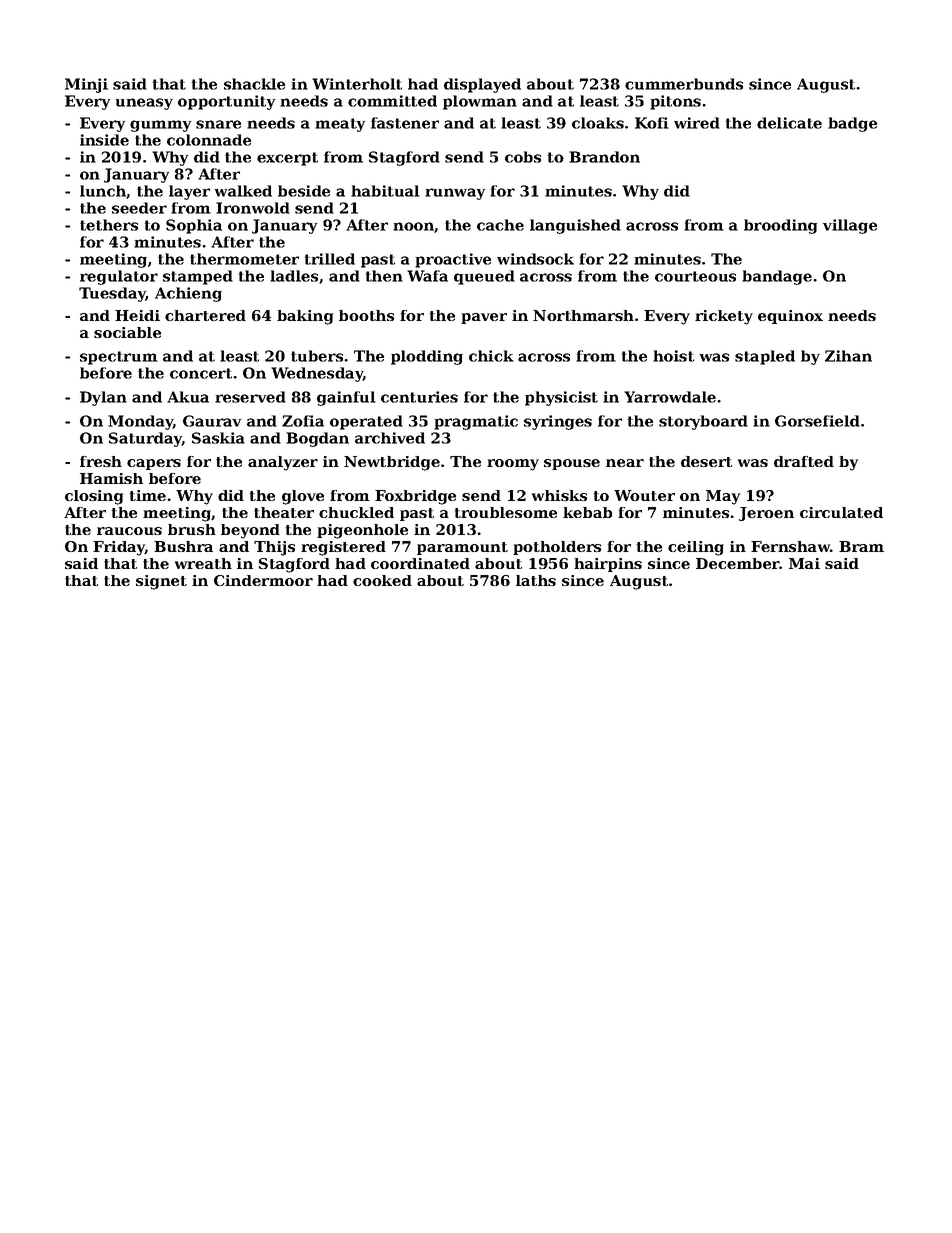 The height and width of the screenshot is (1233, 952). What do you see at coordinates (385, 191) in the screenshot?
I see `habitual` at bounding box center [385, 191].
